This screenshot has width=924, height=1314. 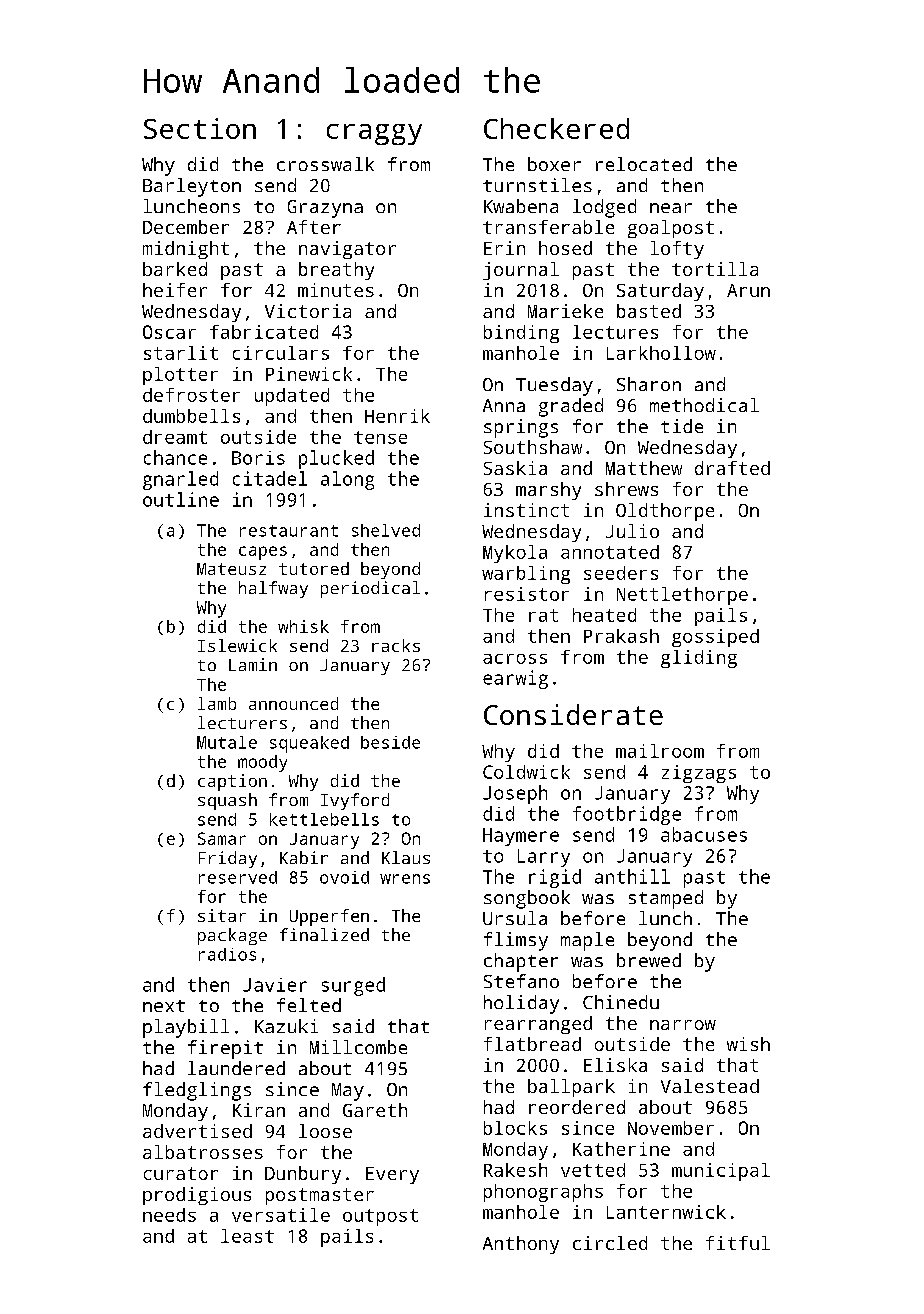 What do you see at coordinates (397, 416) in the screenshot?
I see `Henrik` at bounding box center [397, 416].
